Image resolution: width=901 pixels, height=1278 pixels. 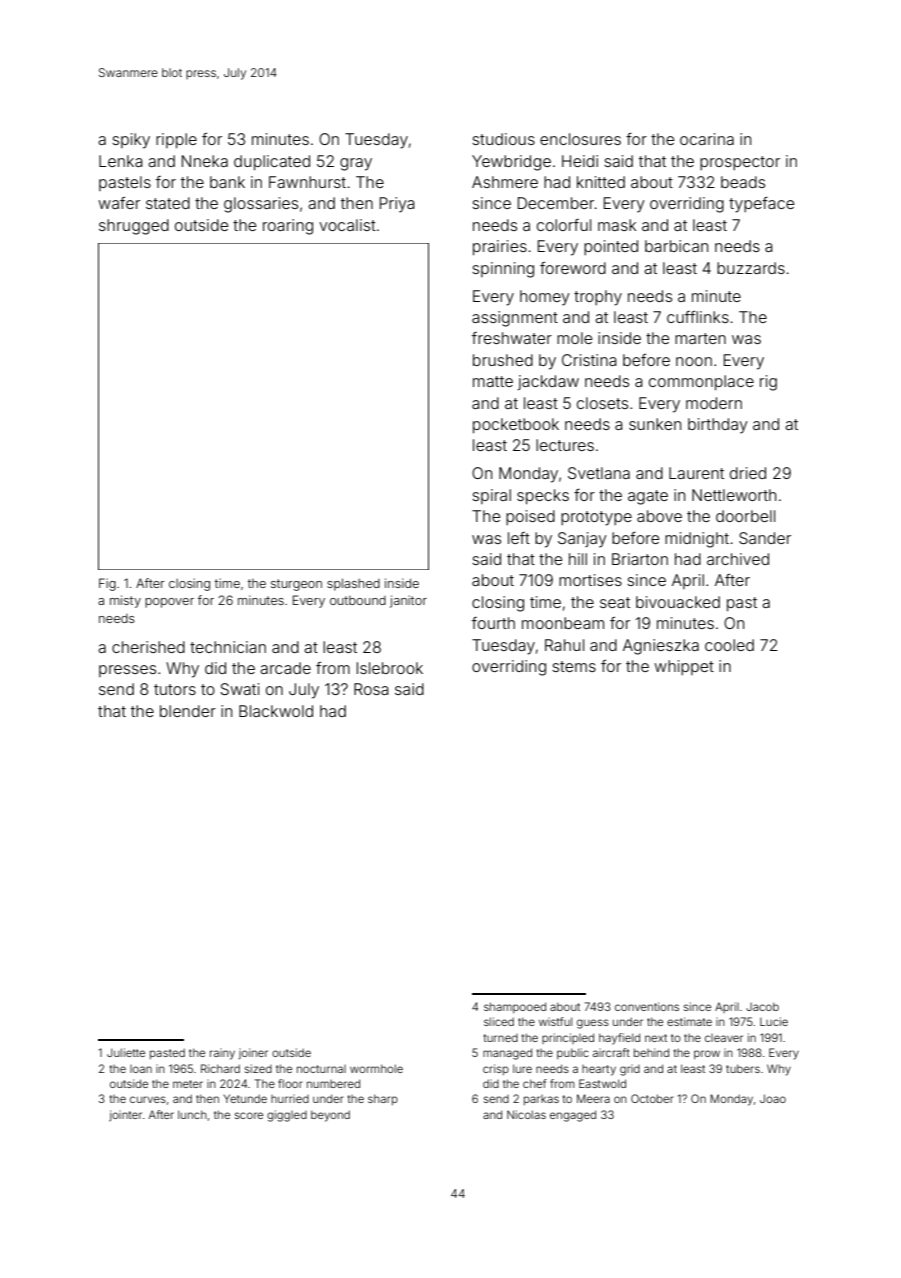 I want to click on Nicolas, so click(x=526, y=1114).
